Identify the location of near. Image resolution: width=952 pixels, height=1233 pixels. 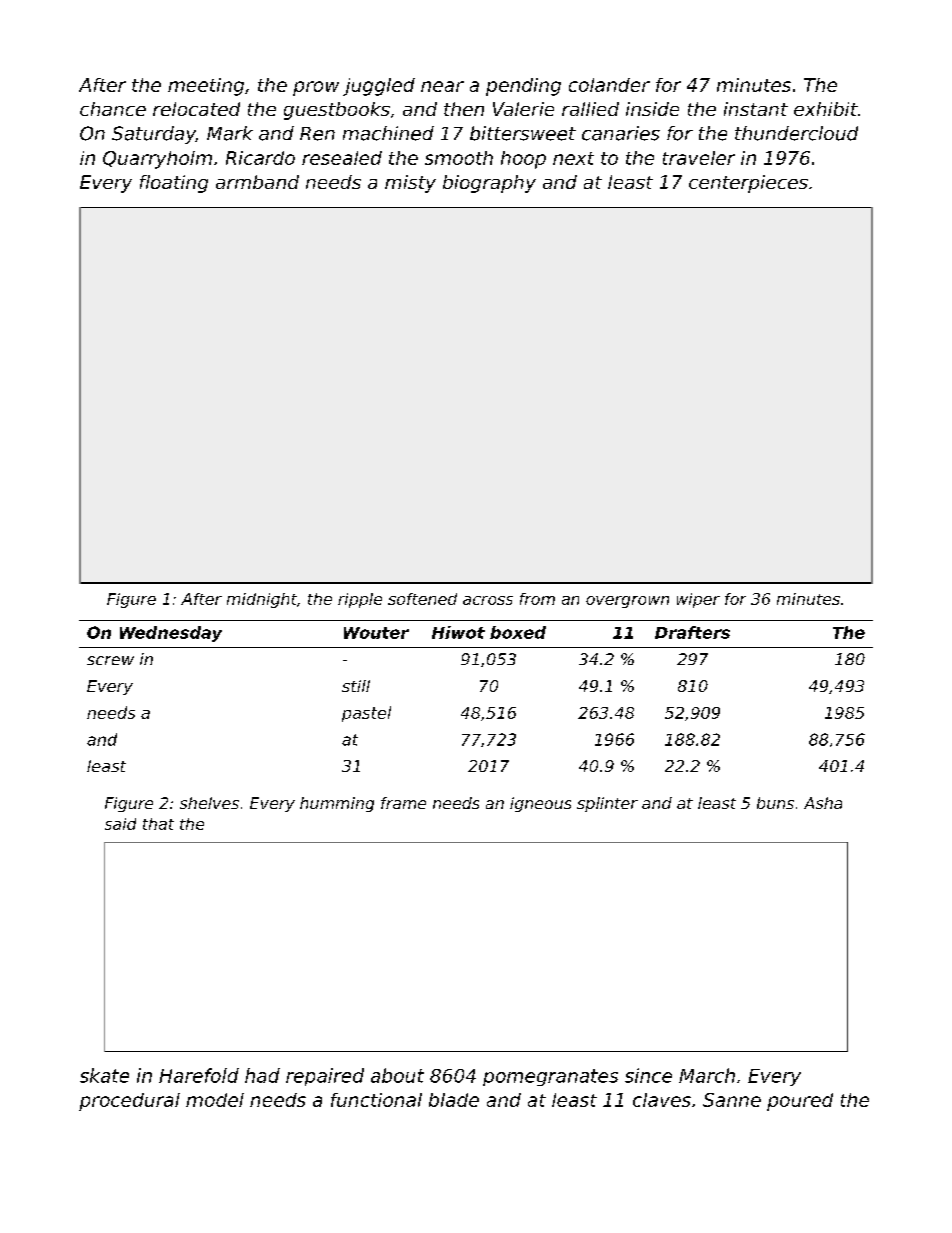
(442, 86).
